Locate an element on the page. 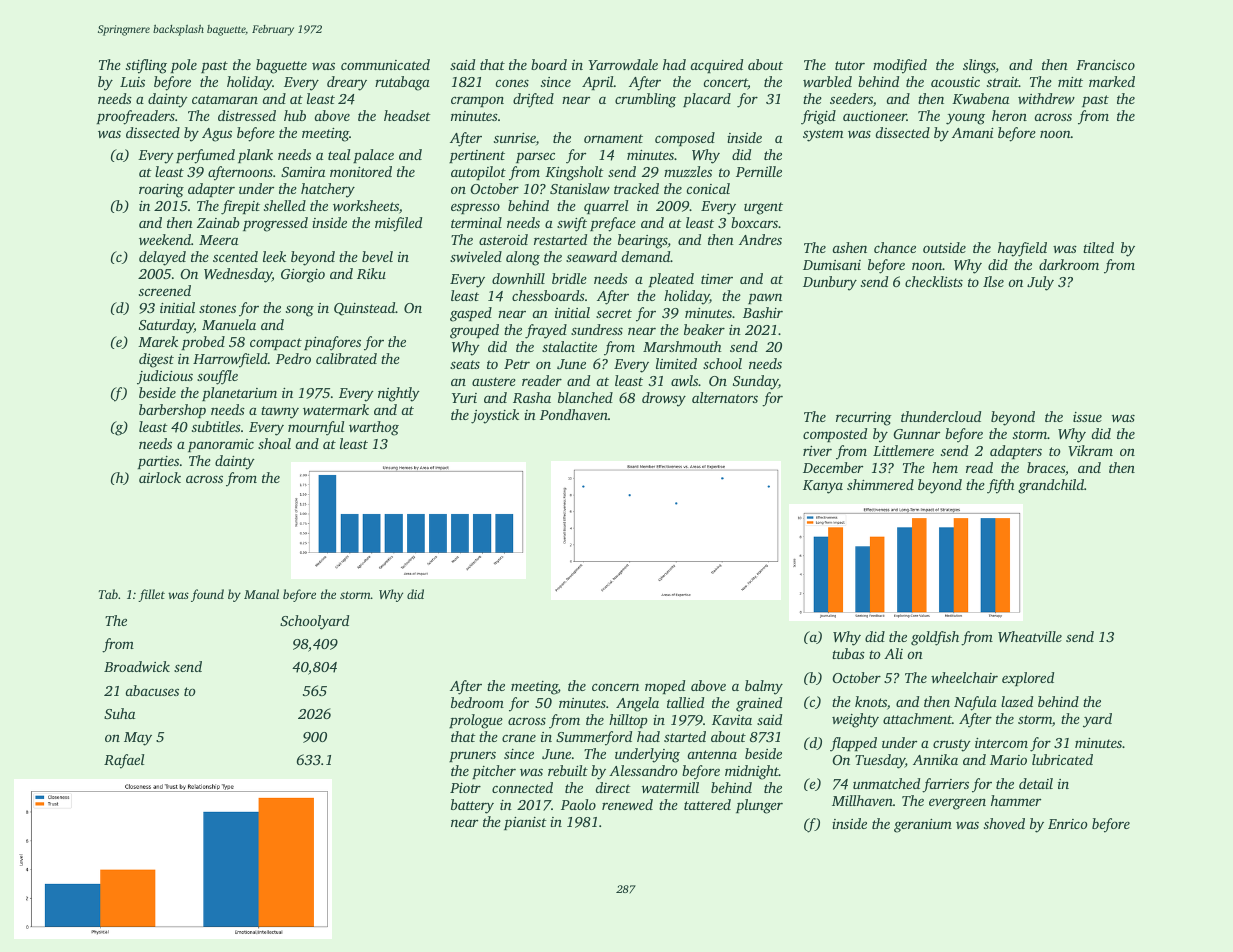 This image has width=1233, height=952. hub is located at coordinates (295, 115).
